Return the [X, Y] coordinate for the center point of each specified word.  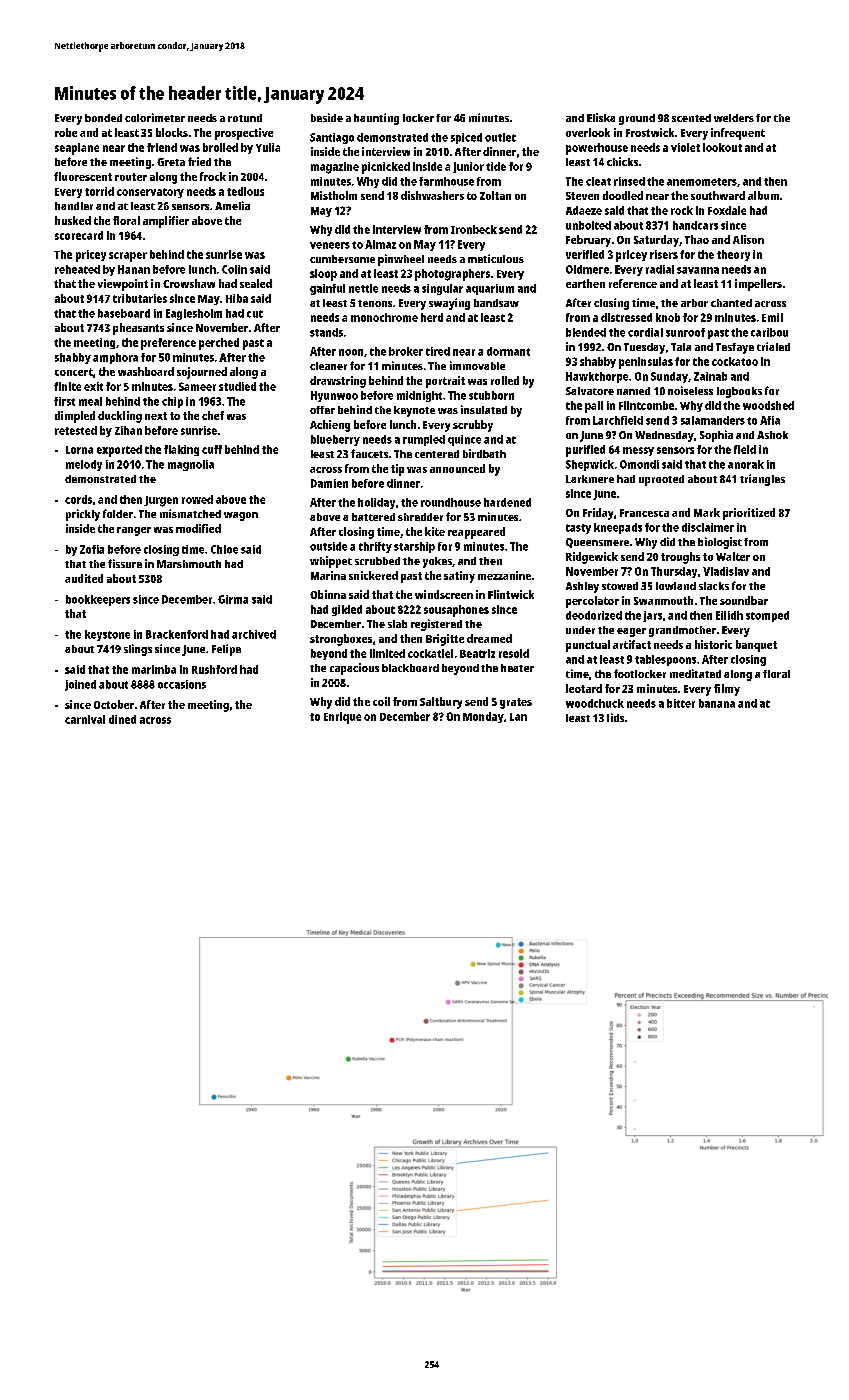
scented [691, 118]
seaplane [77, 149]
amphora [115, 358]
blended [586, 332]
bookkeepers [98, 600]
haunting [376, 119]
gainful [327, 289]
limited [387, 653]
